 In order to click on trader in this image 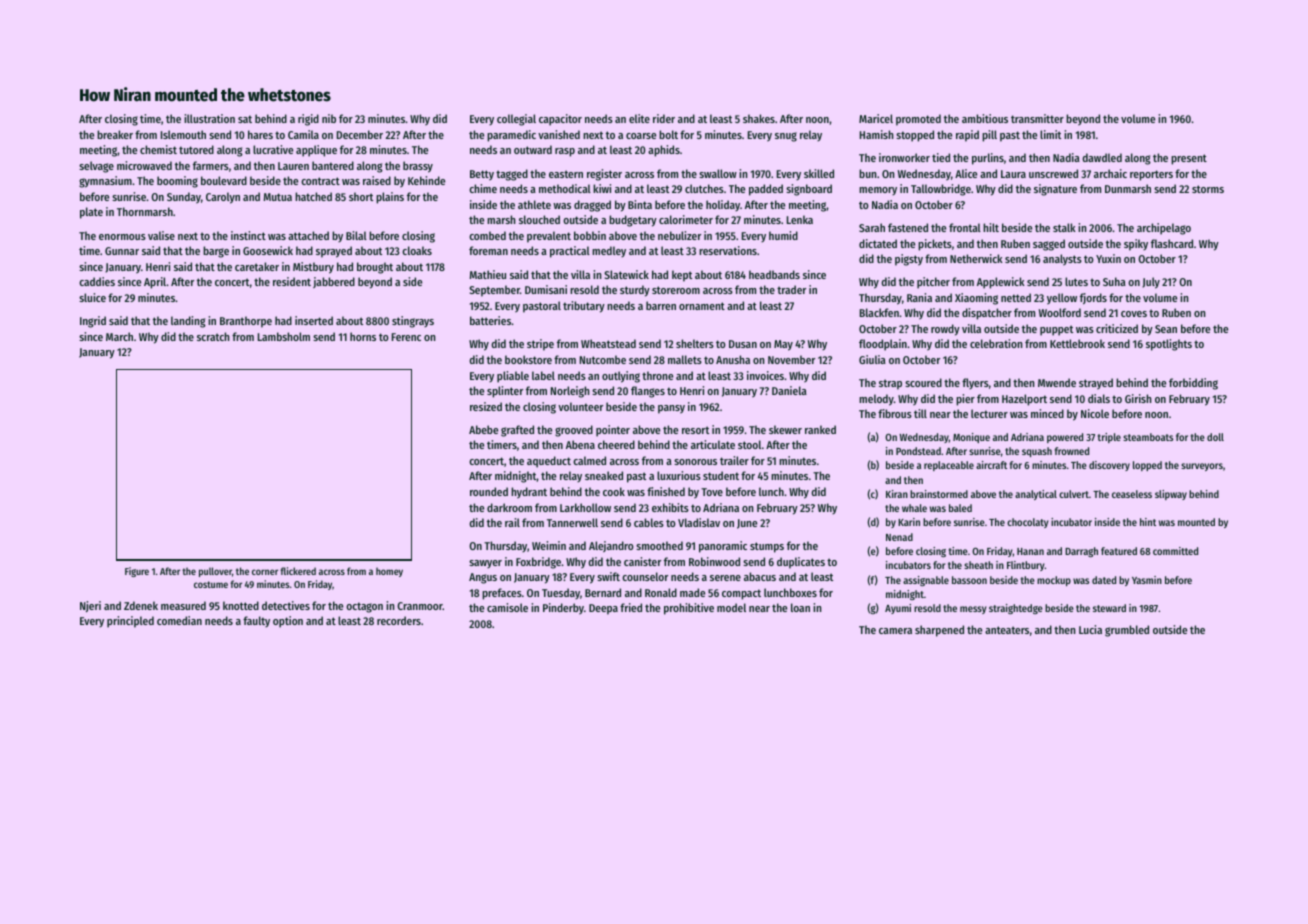, I will do `click(791, 289)`.
